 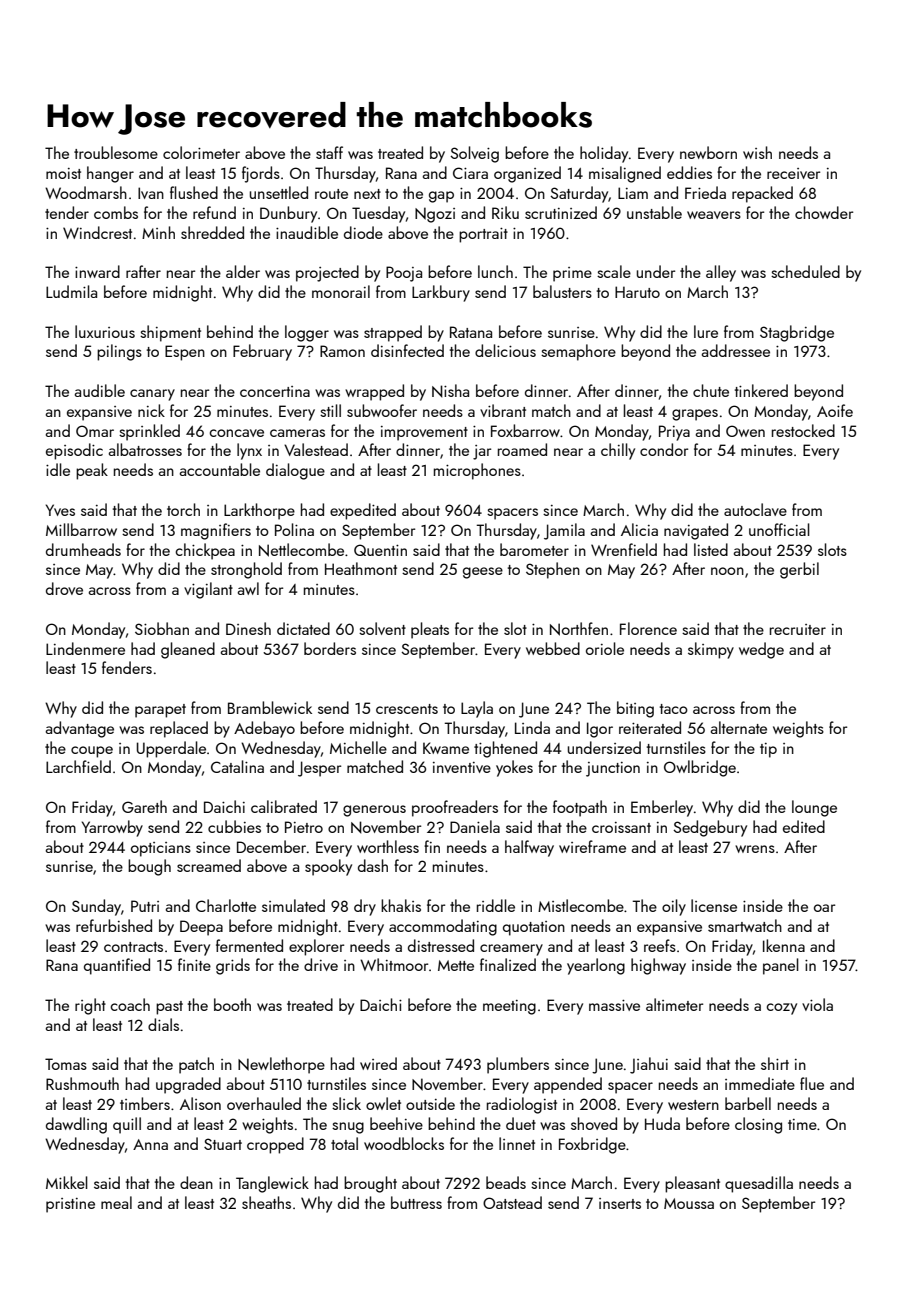 What do you see at coordinates (116, 1202) in the screenshot?
I see `meal` at bounding box center [116, 1202].
